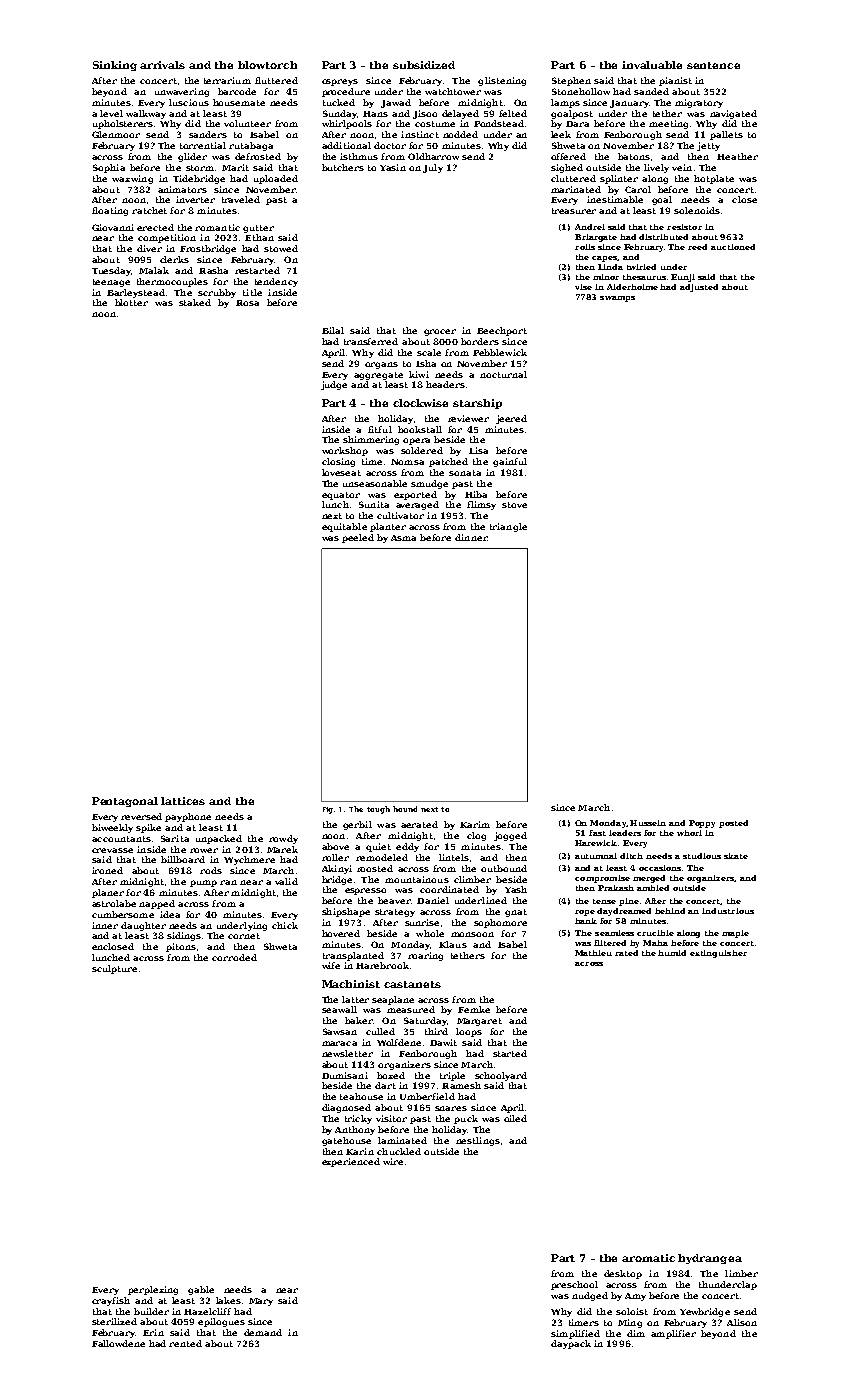  What do you see at coordinates (131, 302) in the screenshot?
I see `blotter` at bounding box center [131, 302].
